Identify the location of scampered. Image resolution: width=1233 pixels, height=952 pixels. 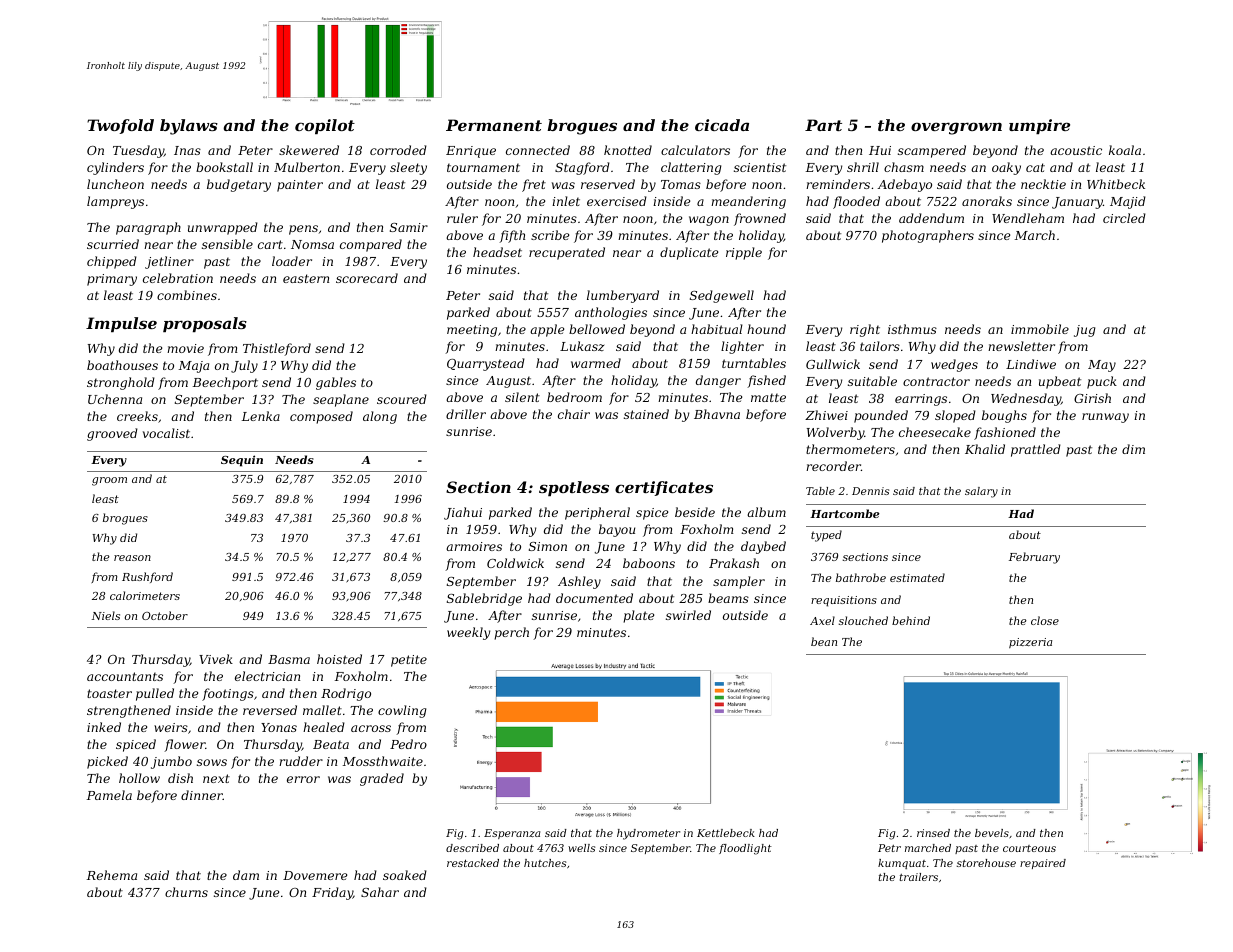
(932, 151).
